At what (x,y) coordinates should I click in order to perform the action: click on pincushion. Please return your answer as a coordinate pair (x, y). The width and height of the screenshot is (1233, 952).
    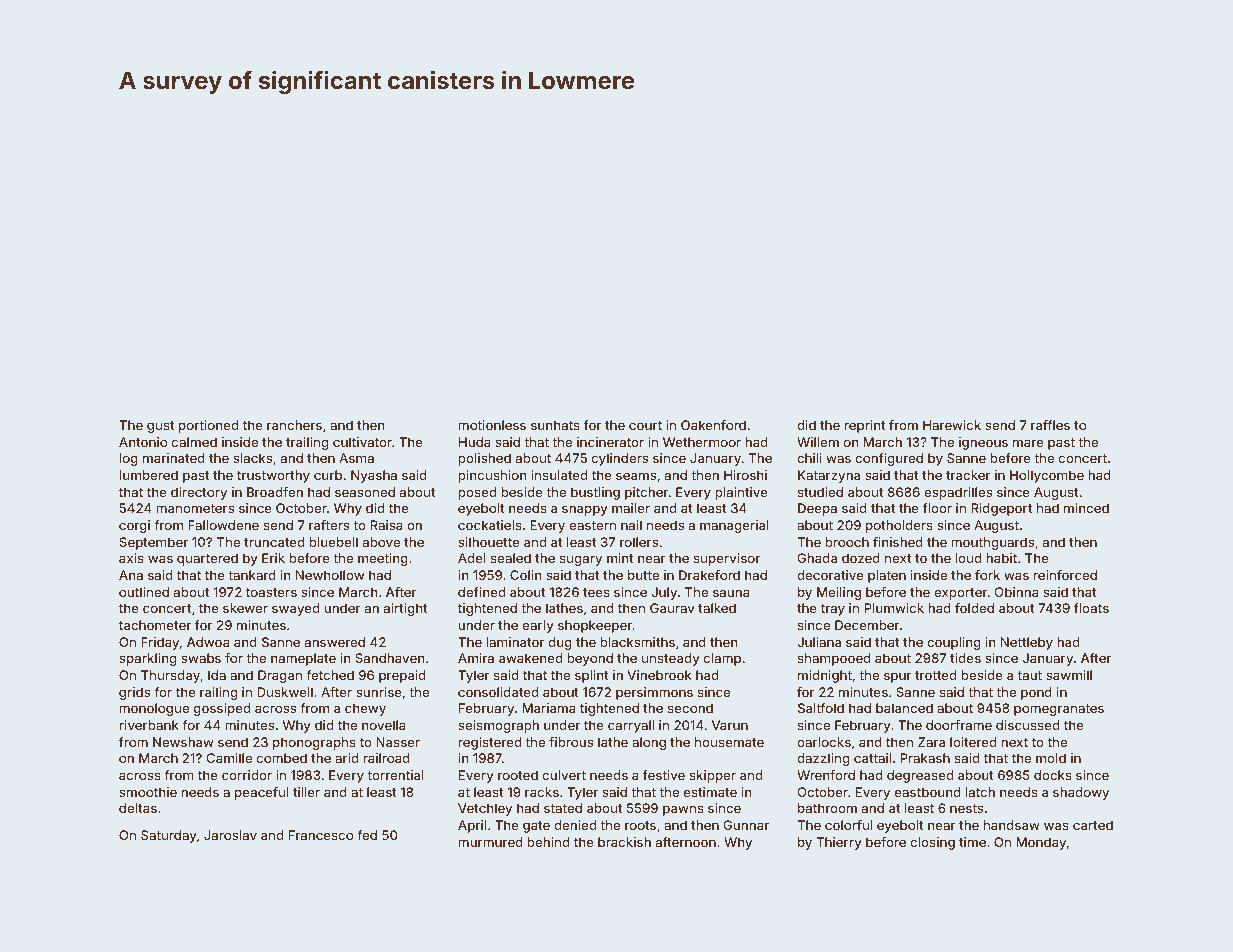
    Looking at the image, I should click on (492, 476).
